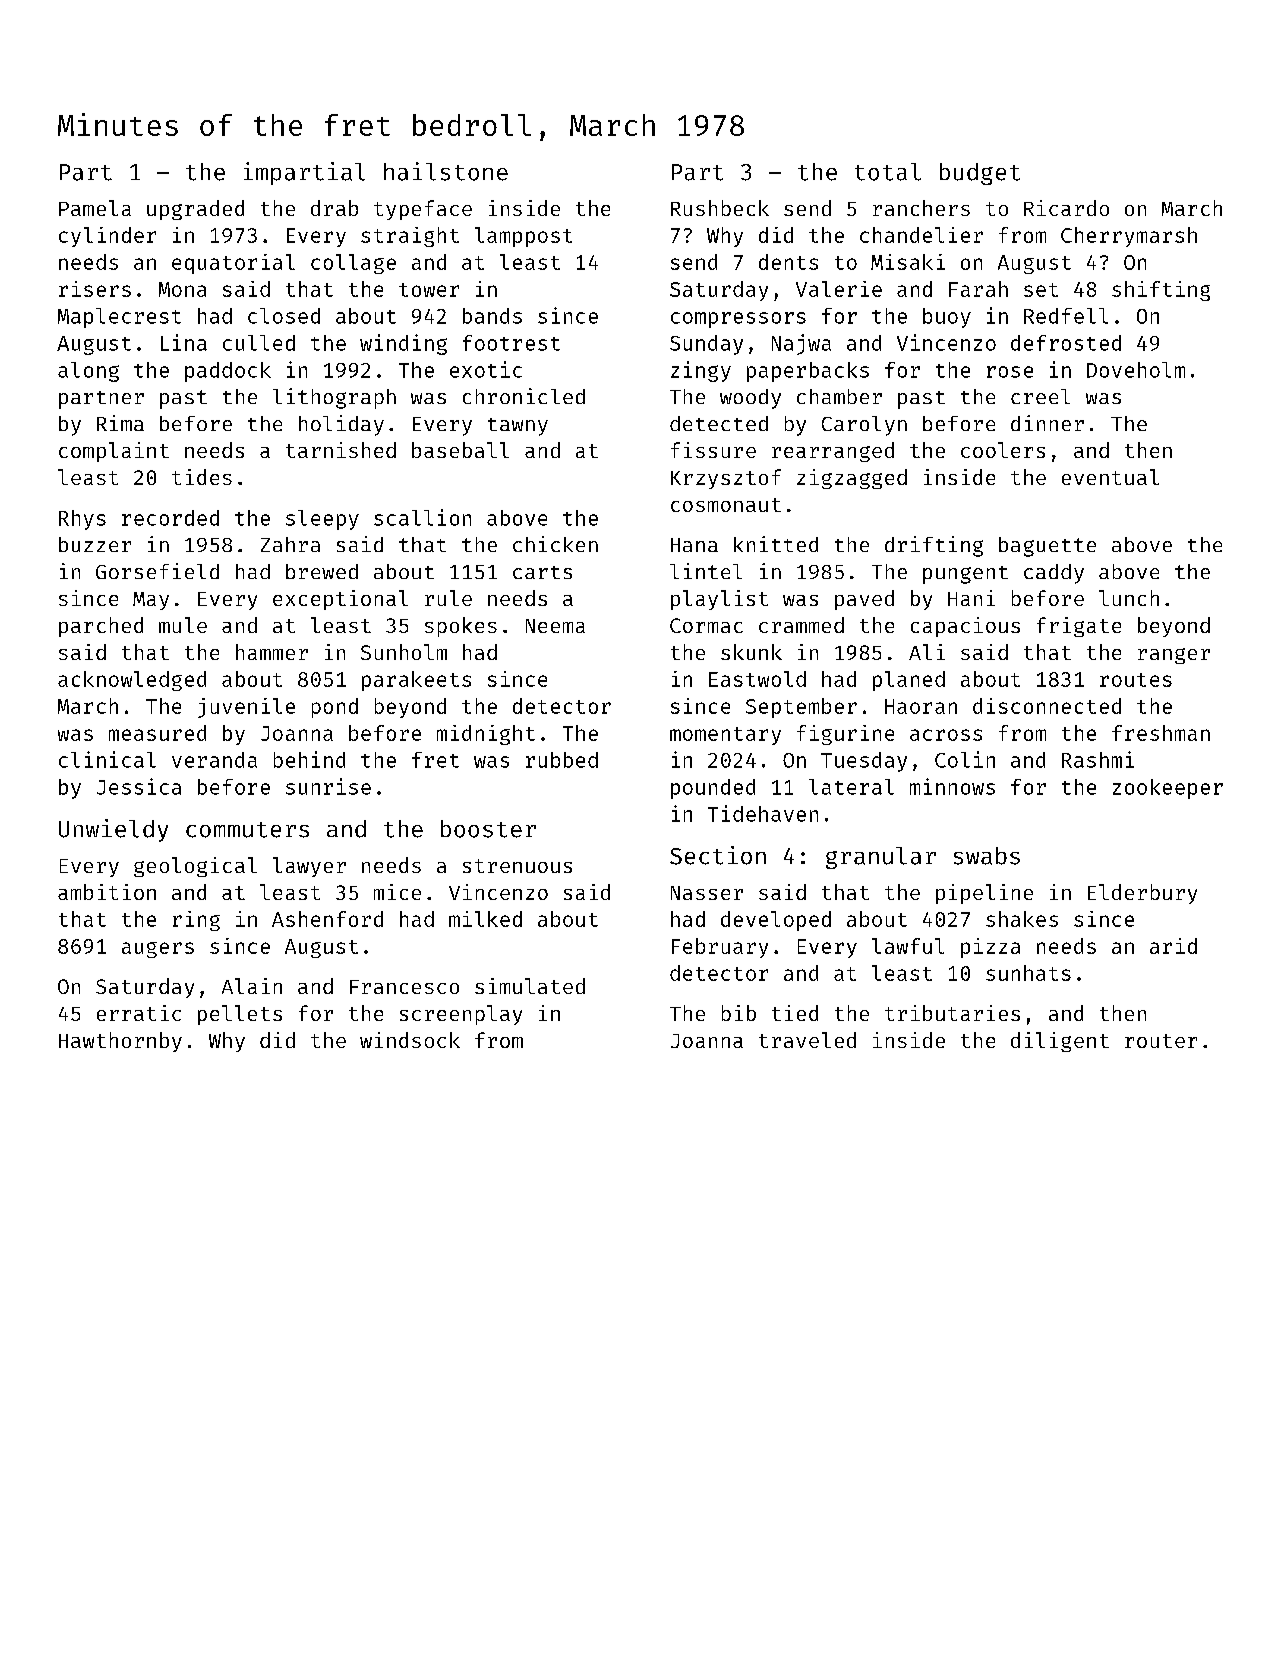  Describe the element at coordinates (195, 210) in the screenshot. I see `upgraded` at that location.
